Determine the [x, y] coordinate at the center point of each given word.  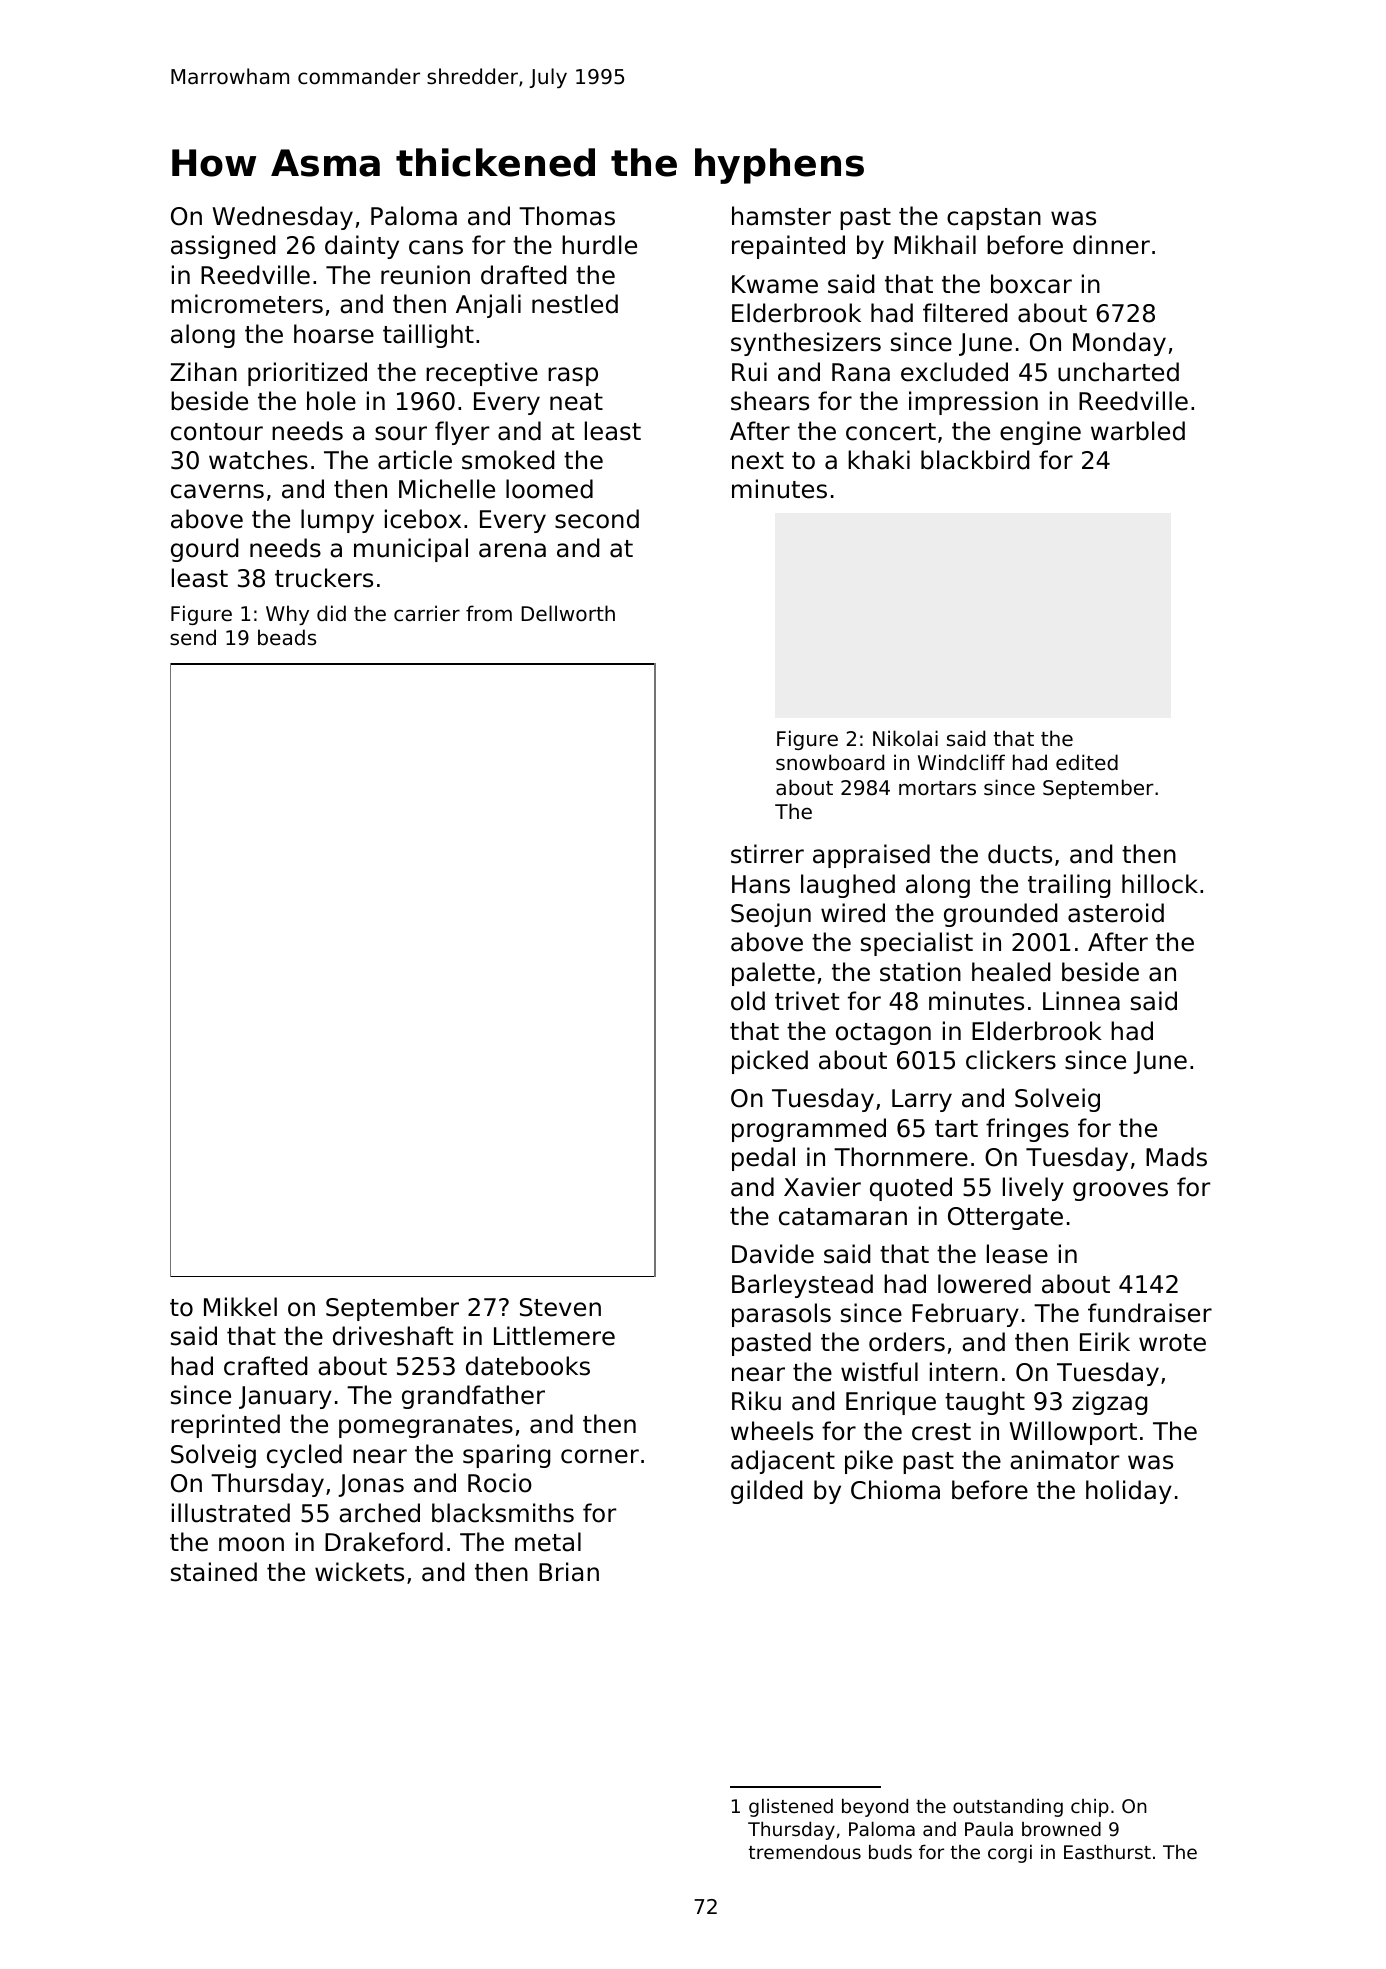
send [193, 637]
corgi [1010, 1854]
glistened [791, 1808]
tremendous [805, 1852]
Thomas [567, 216]
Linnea [1081, 1001]
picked [770, 1062]
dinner [1111, 245]
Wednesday [282, 218]
